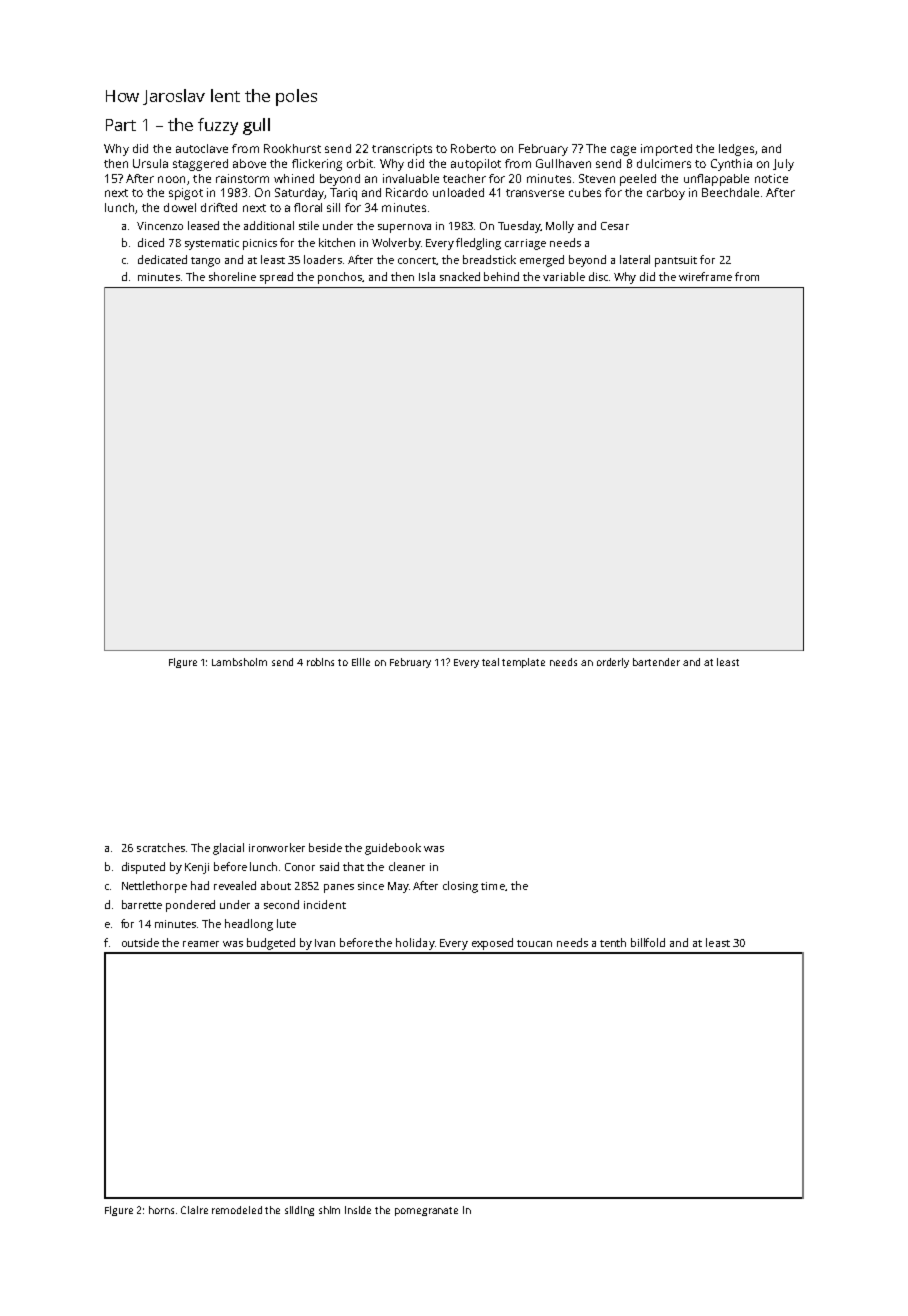 This screenshot has width=908, height=1316. Describe the element at coordinates (121, 125) in the screenshot. I see `Part` at that location.
